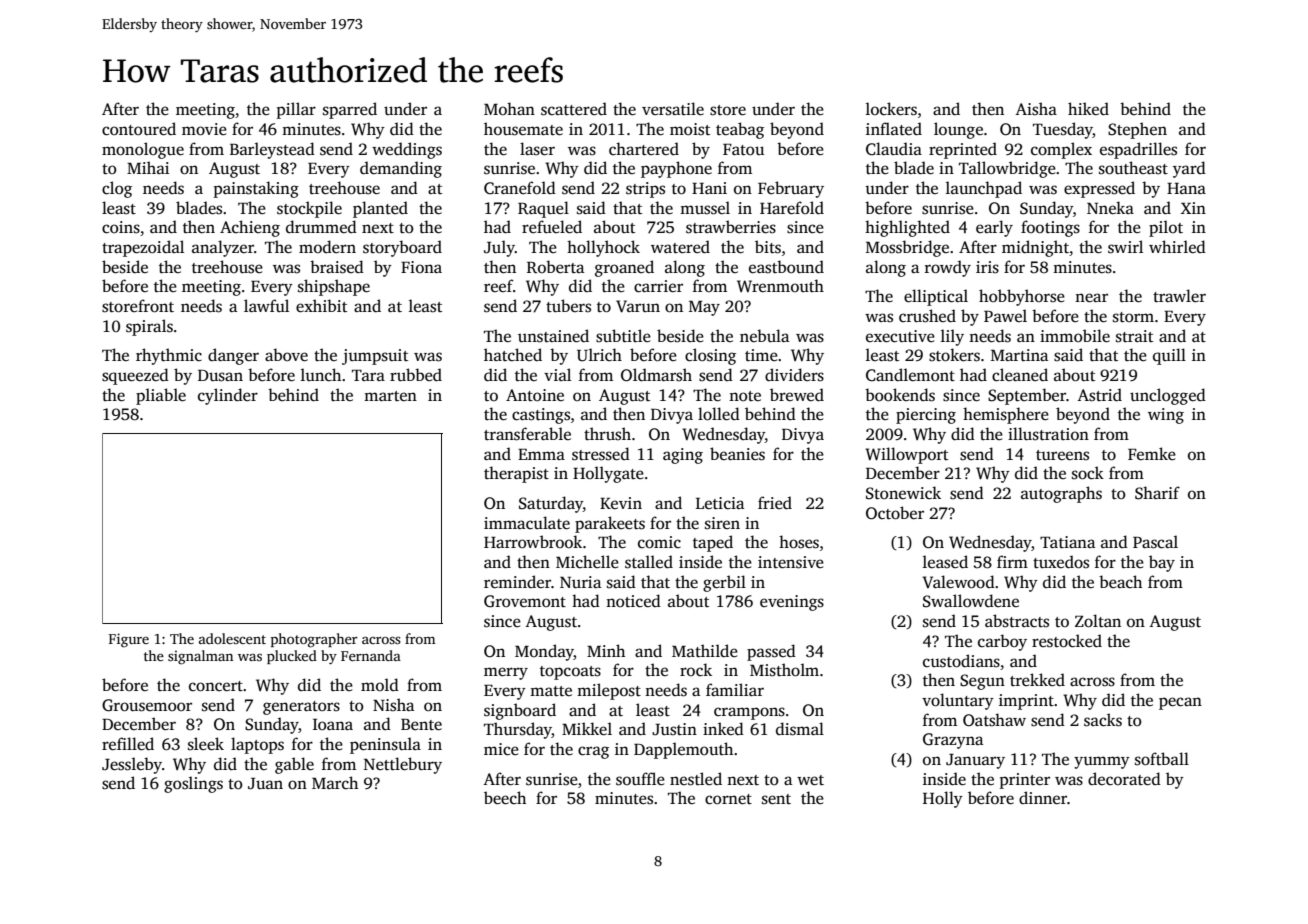 The image size is (1308, 924). Describe the element at coordinates (517, 581) in the document. I see `reminder` at that location.
